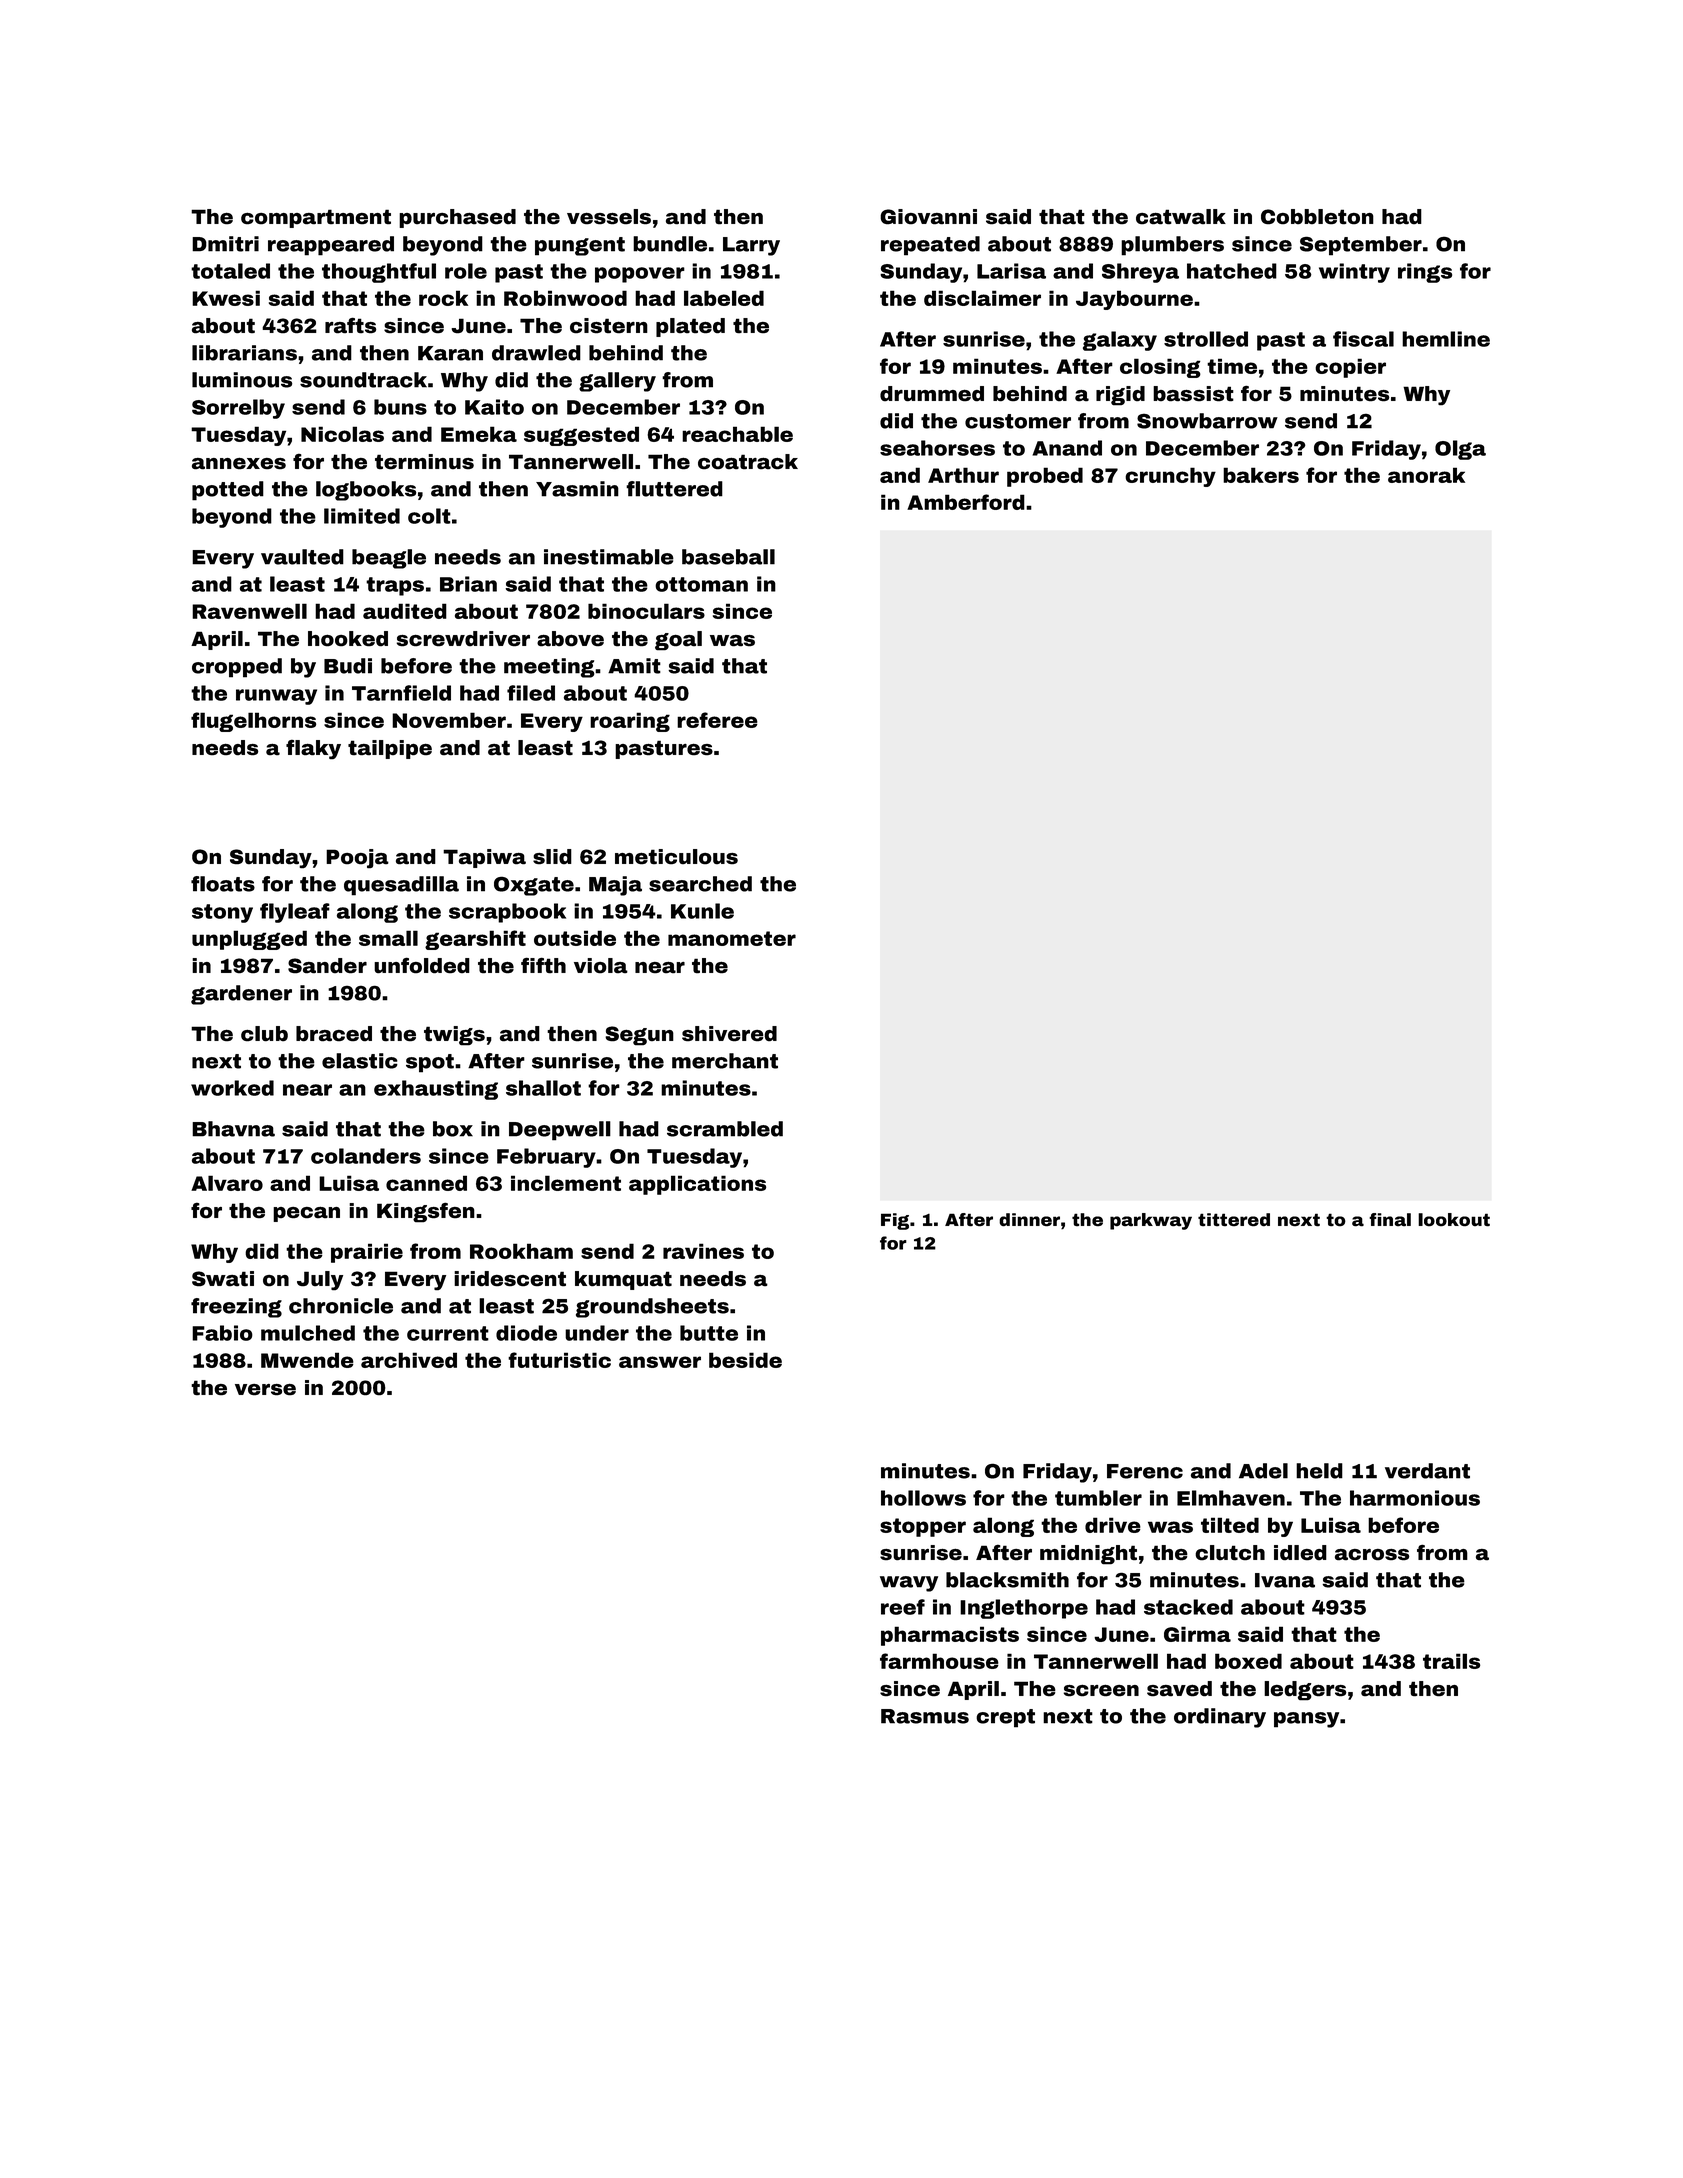  I want to click on cropped, so click(237, 668).
